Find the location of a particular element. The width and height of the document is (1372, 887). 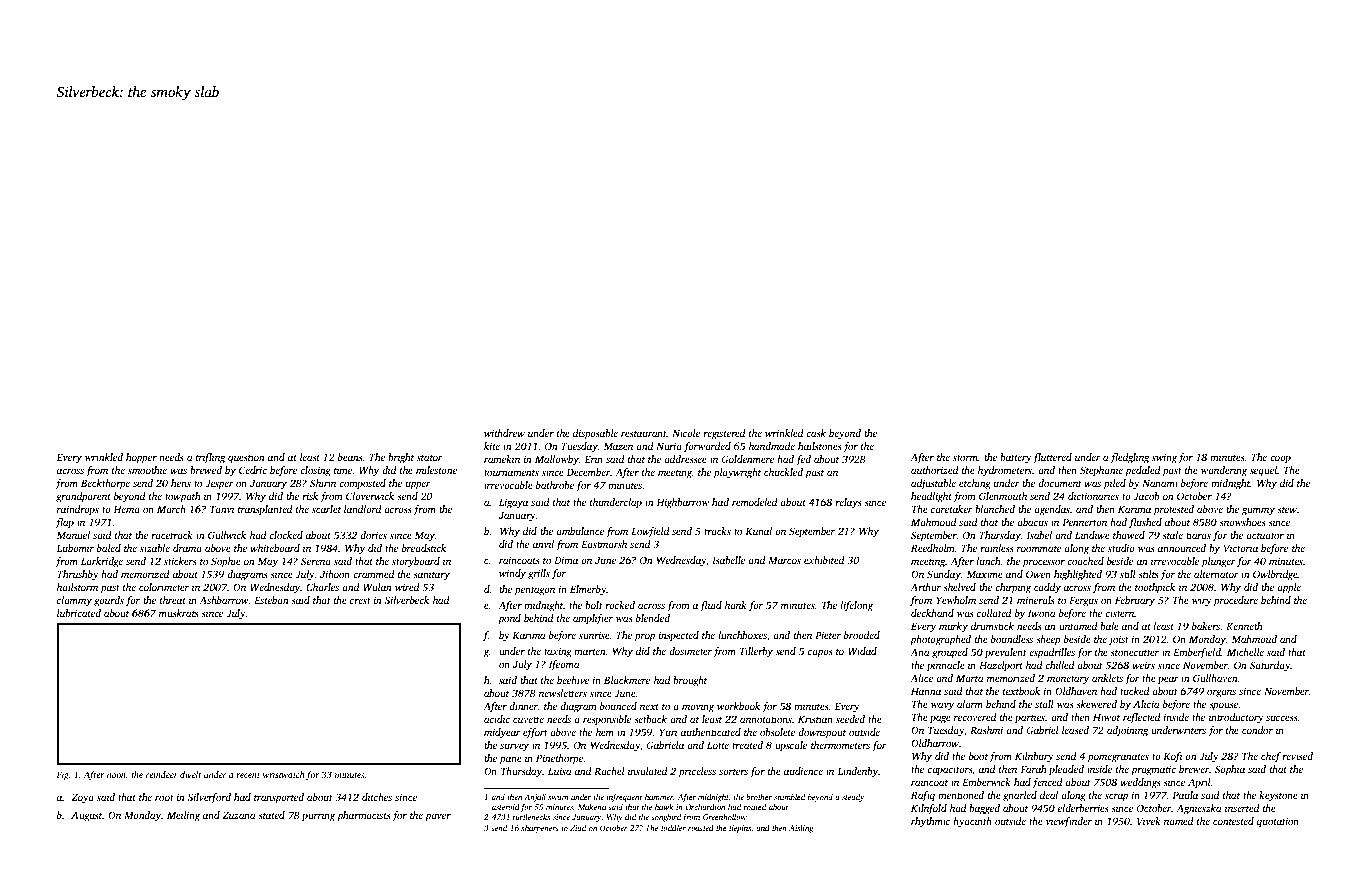

Marcos is located at coordinates (784, 560).
